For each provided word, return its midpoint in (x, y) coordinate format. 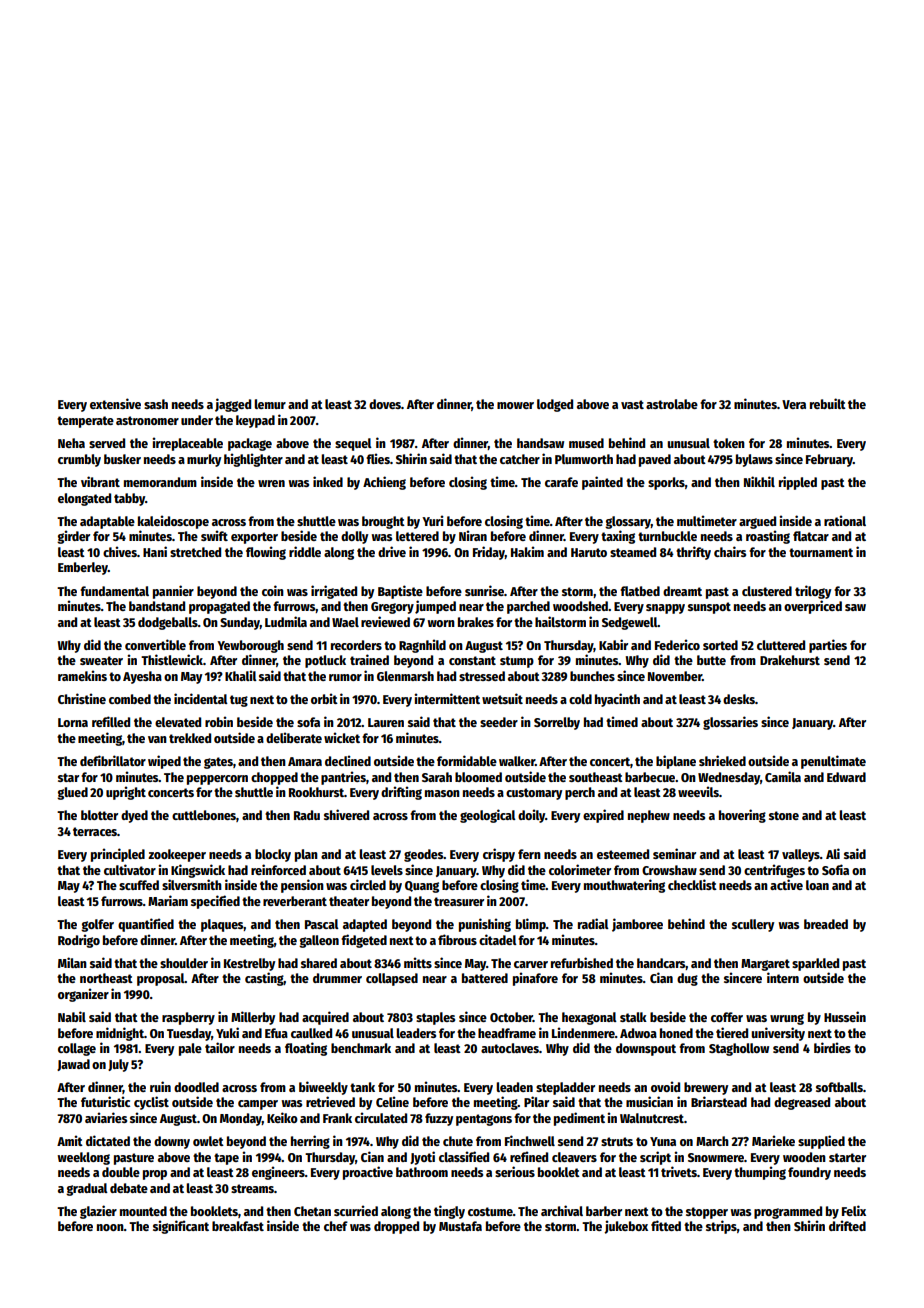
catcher (520, 459)
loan (817, 885)
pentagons (484, 1120)
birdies (832, 1047)
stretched (195, 552)
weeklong (83, 1158)
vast (632, 404)
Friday (489, 553)
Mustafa (460, 1226)
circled (368, 884)
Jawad (73, 1065)
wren (271, 483)
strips (721, 1227)
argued (757, 522)
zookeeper (177, 855)
